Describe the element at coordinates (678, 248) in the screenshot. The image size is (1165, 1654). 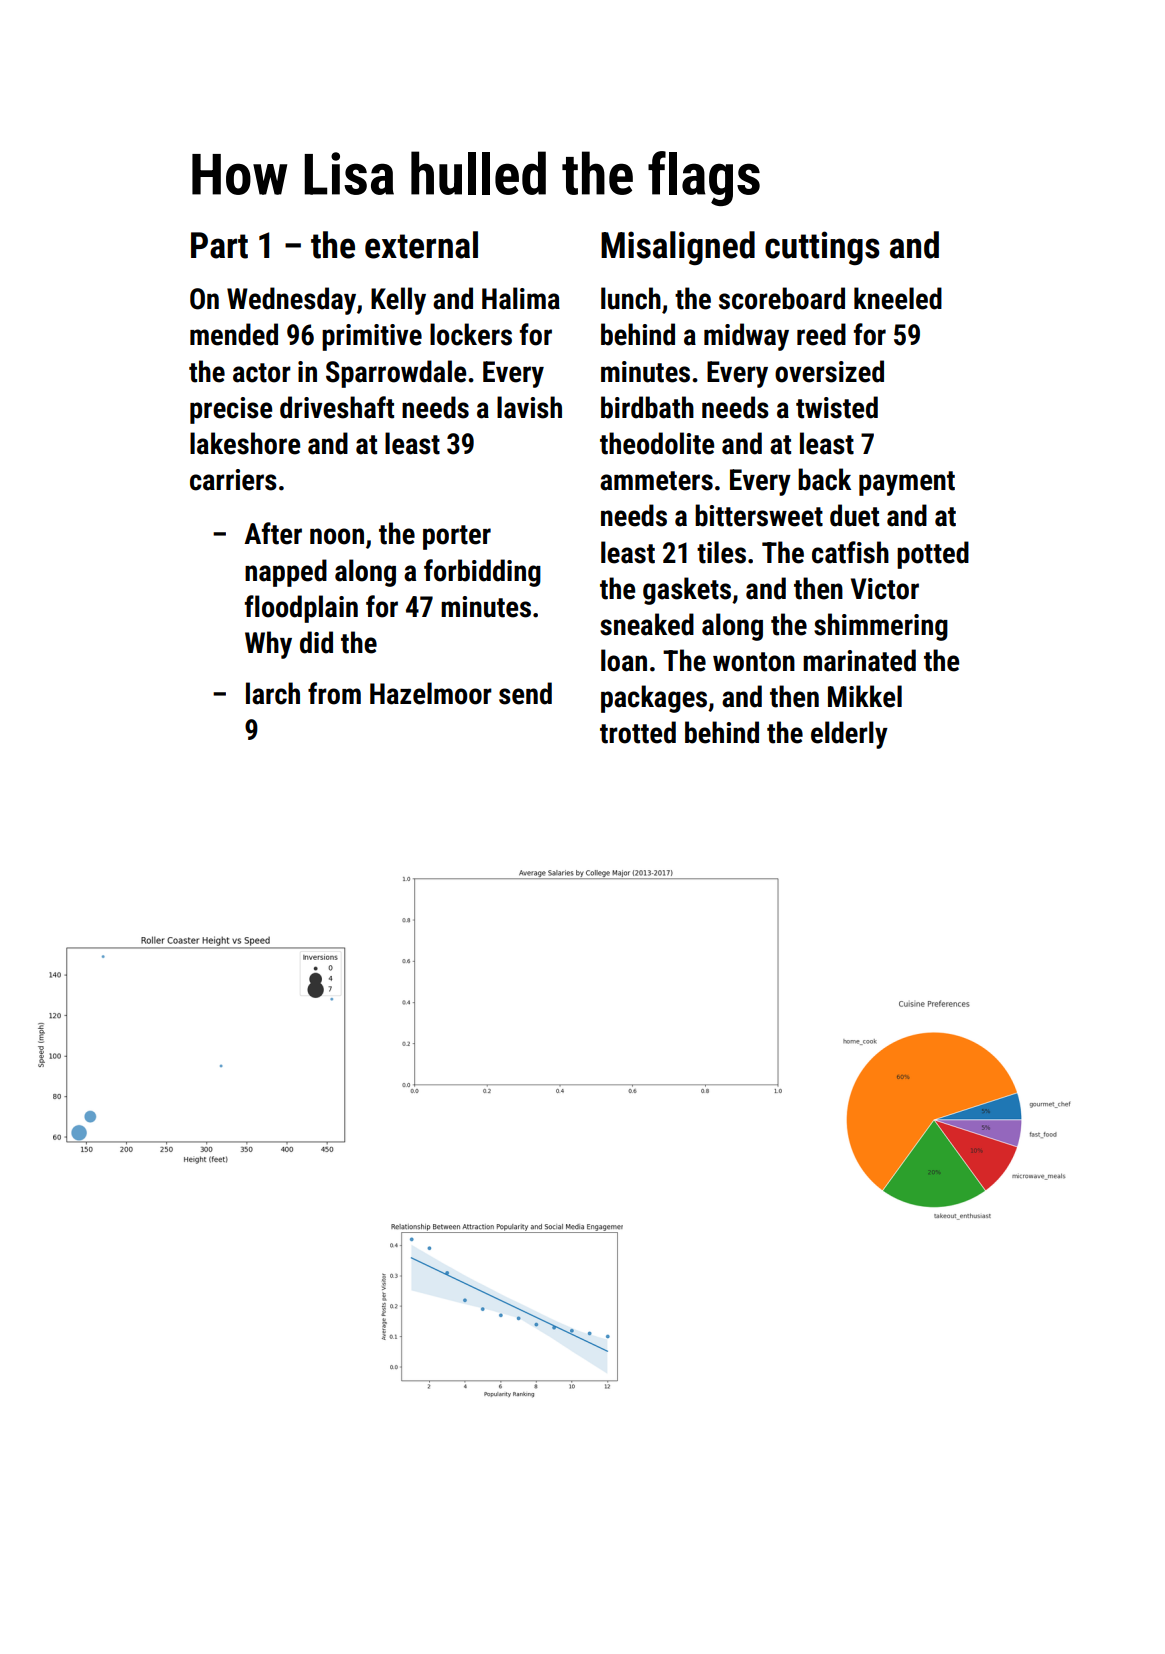
I see `Misaligned` at that location.
